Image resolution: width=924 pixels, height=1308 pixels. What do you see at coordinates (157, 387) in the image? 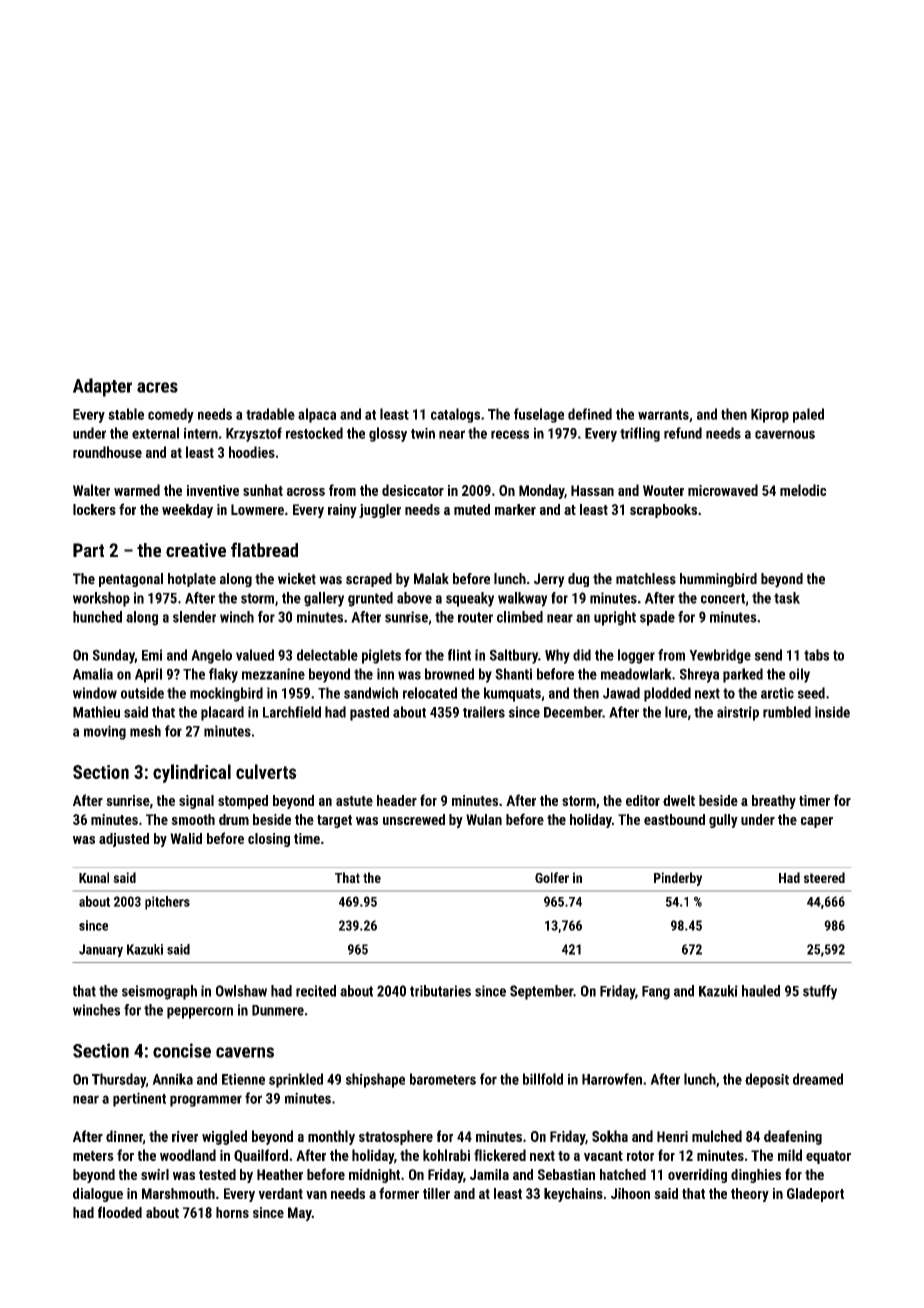
I see `acres` at bounding box center [157, 387].
